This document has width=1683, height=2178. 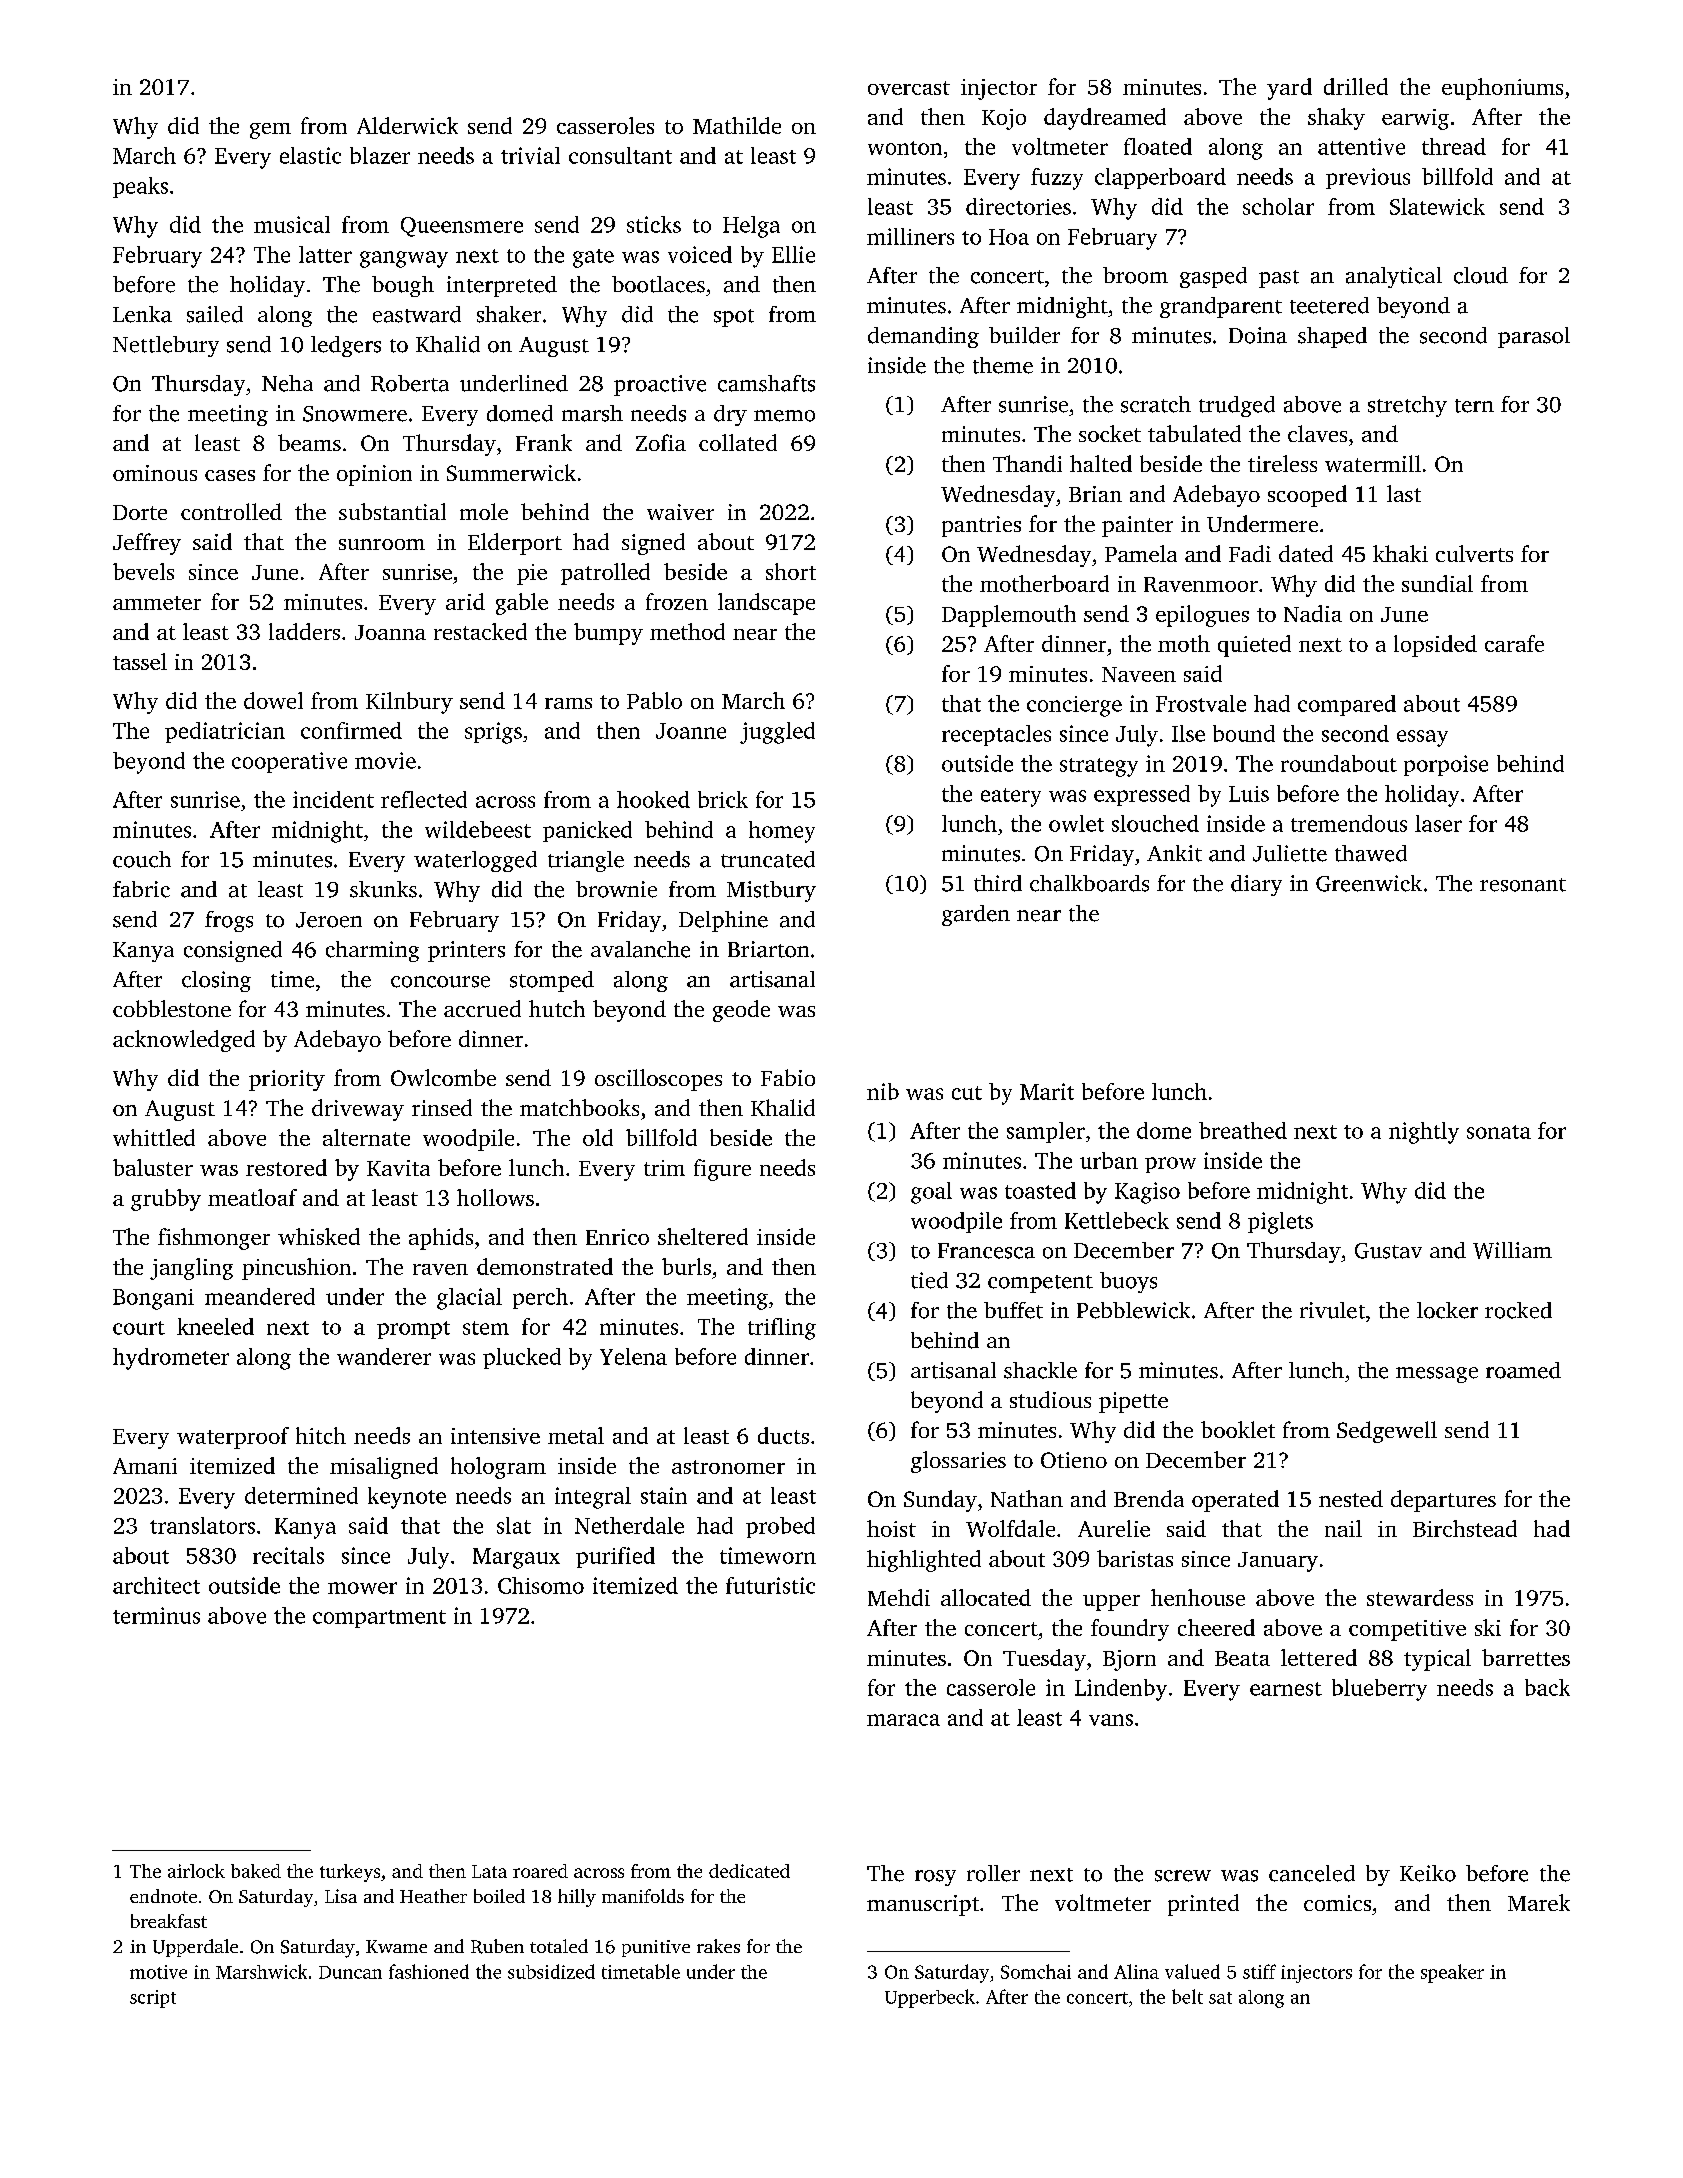 What do you see at coordinates (1289, 89) in the document?
I see `yard` at bounding box center [1289, 89].
